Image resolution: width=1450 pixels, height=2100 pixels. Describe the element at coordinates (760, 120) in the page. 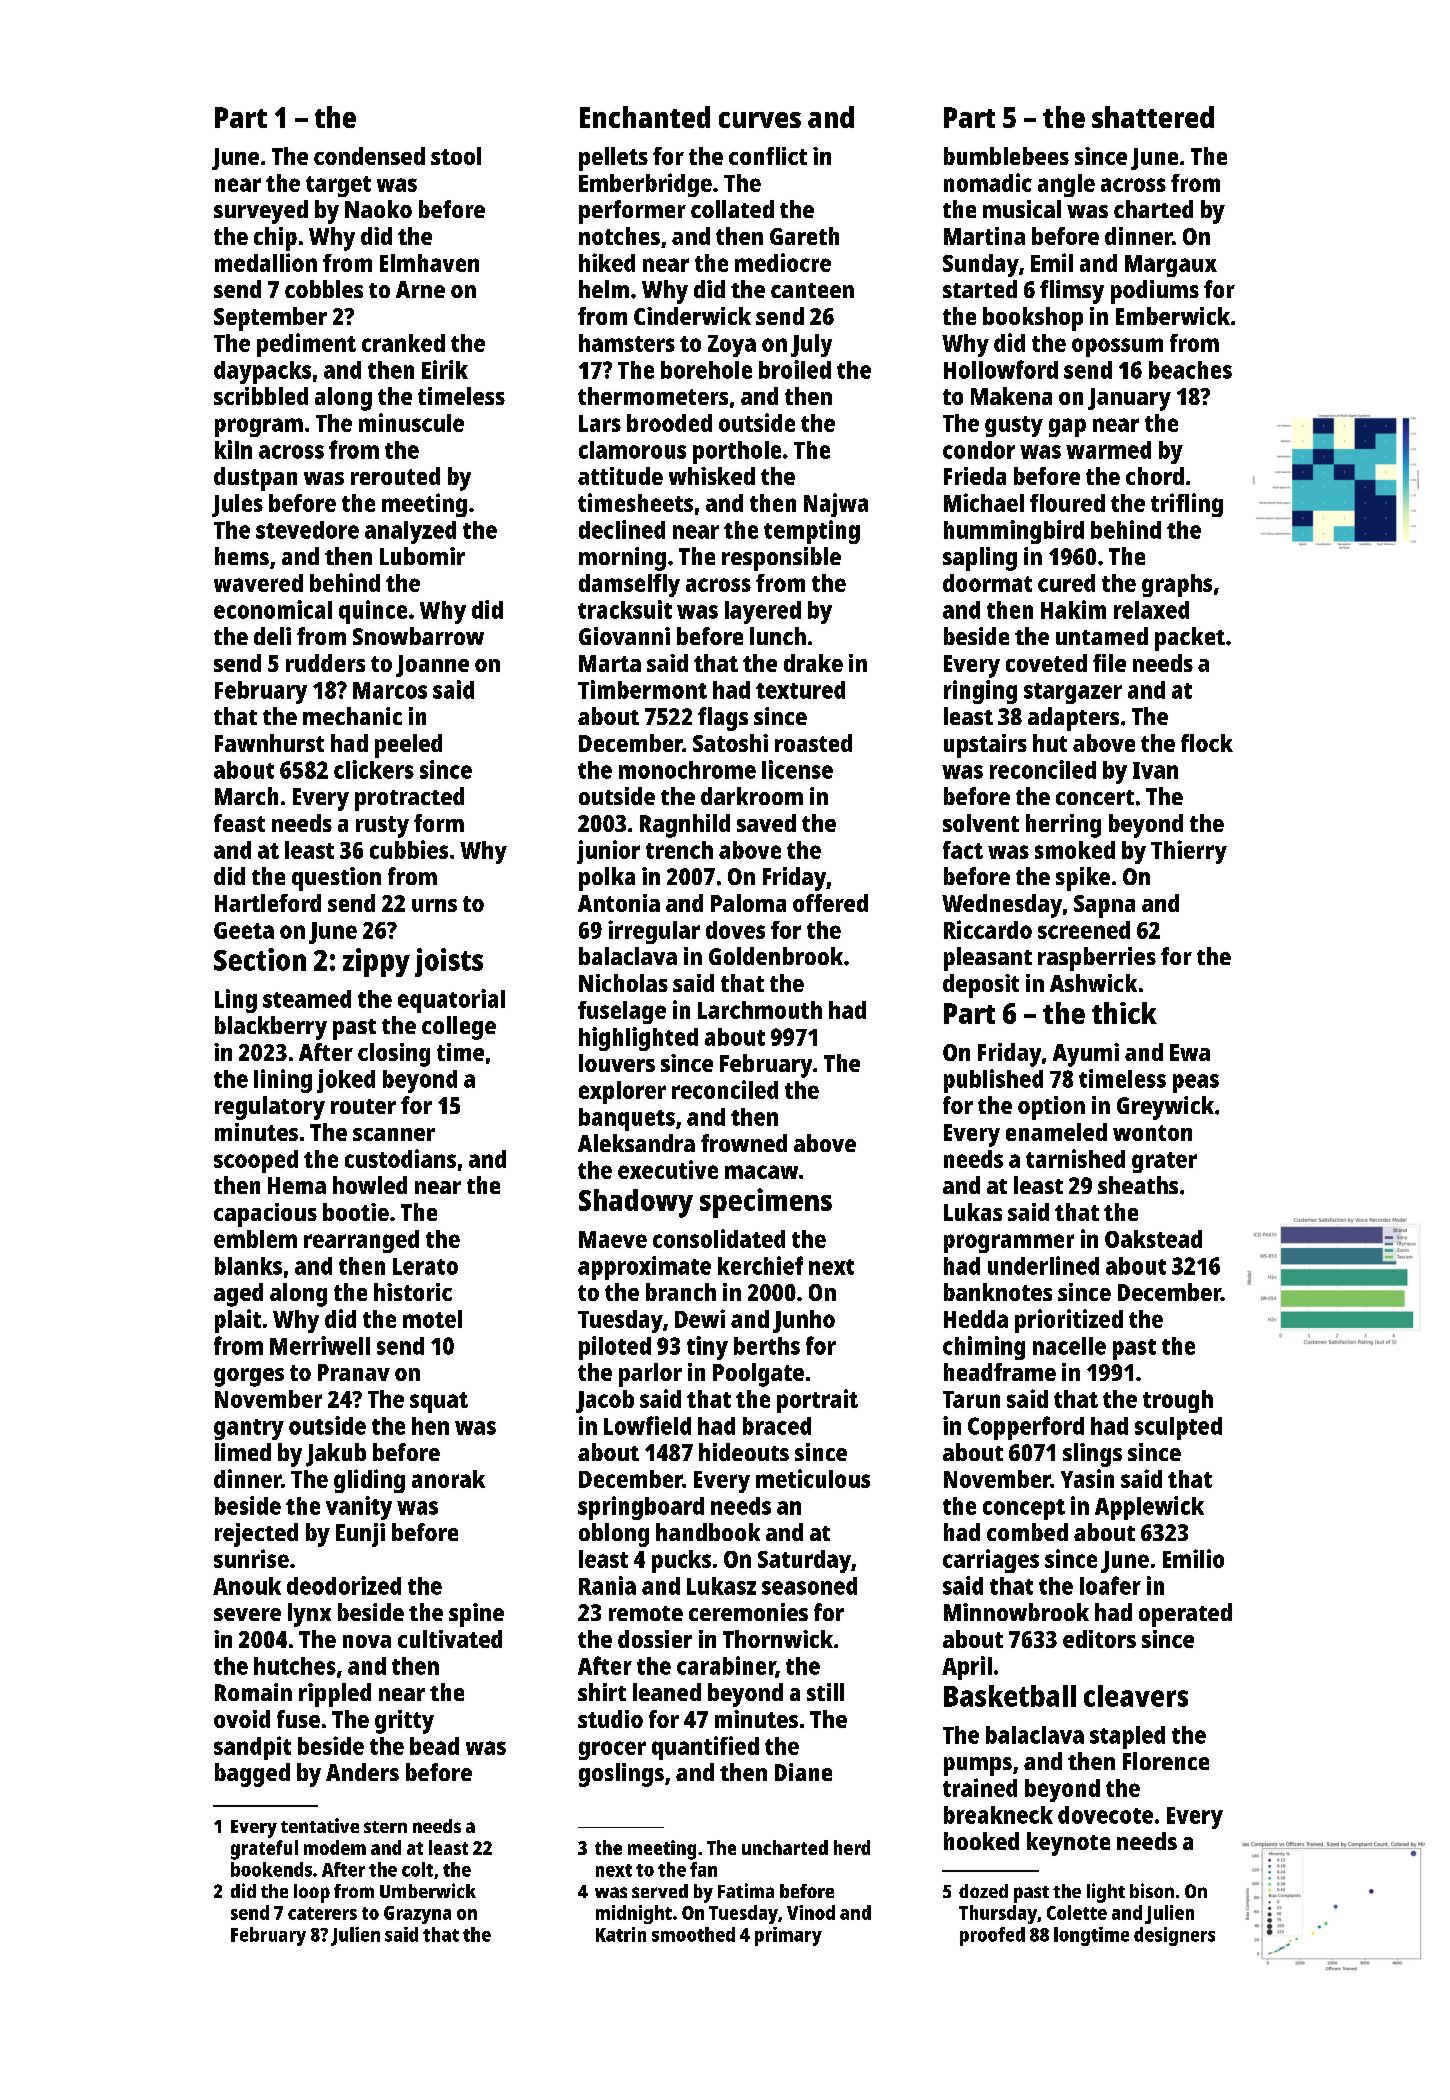

I see `curves` at that location.
